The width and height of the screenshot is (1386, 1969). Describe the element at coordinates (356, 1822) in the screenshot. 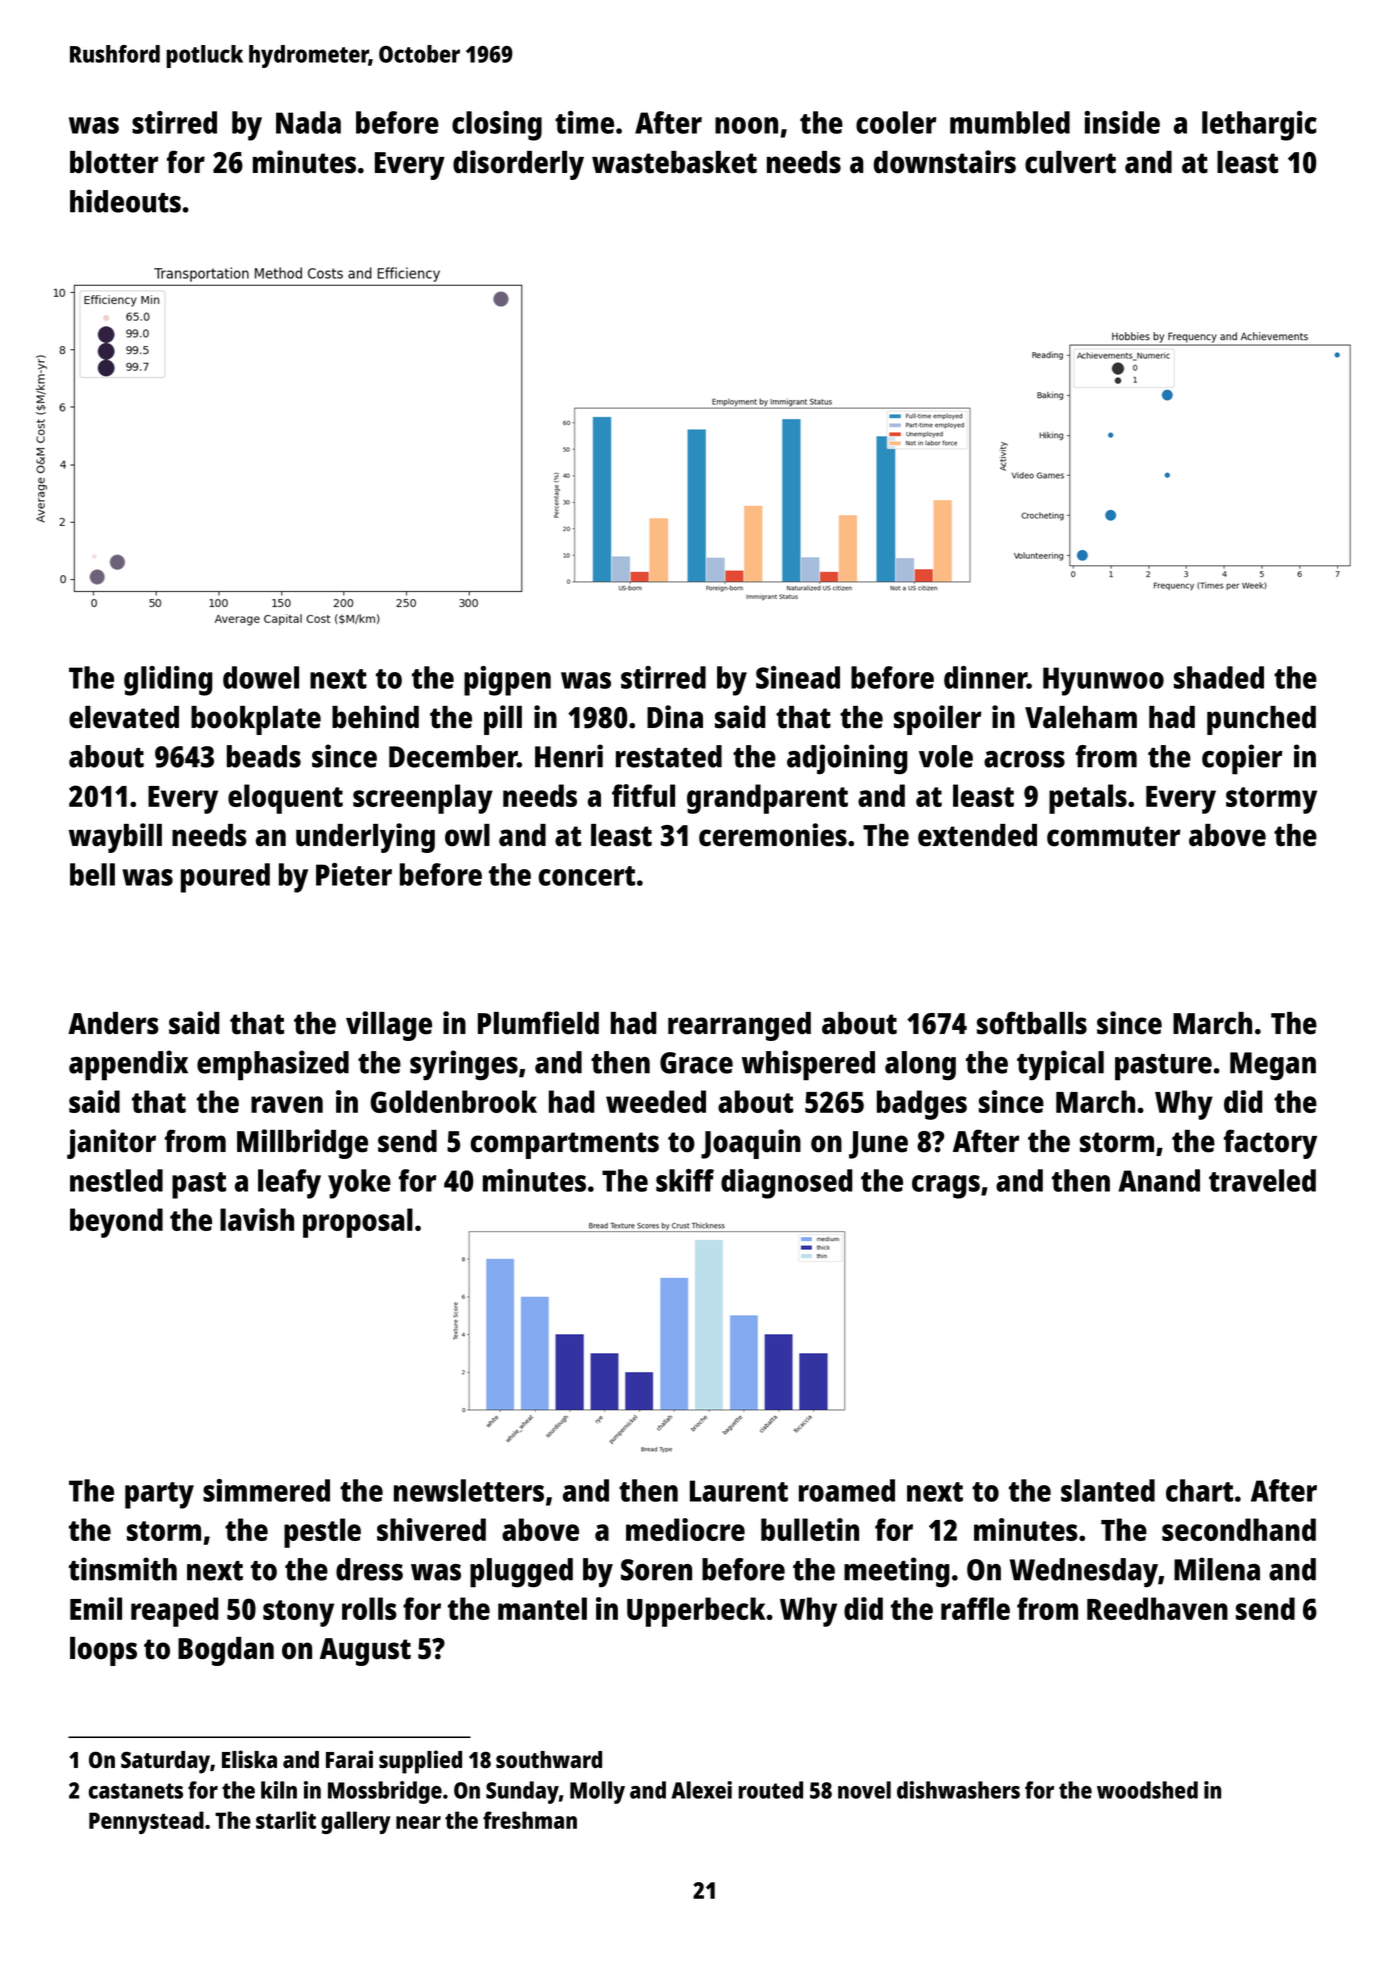

I see `gallery` at that location.
